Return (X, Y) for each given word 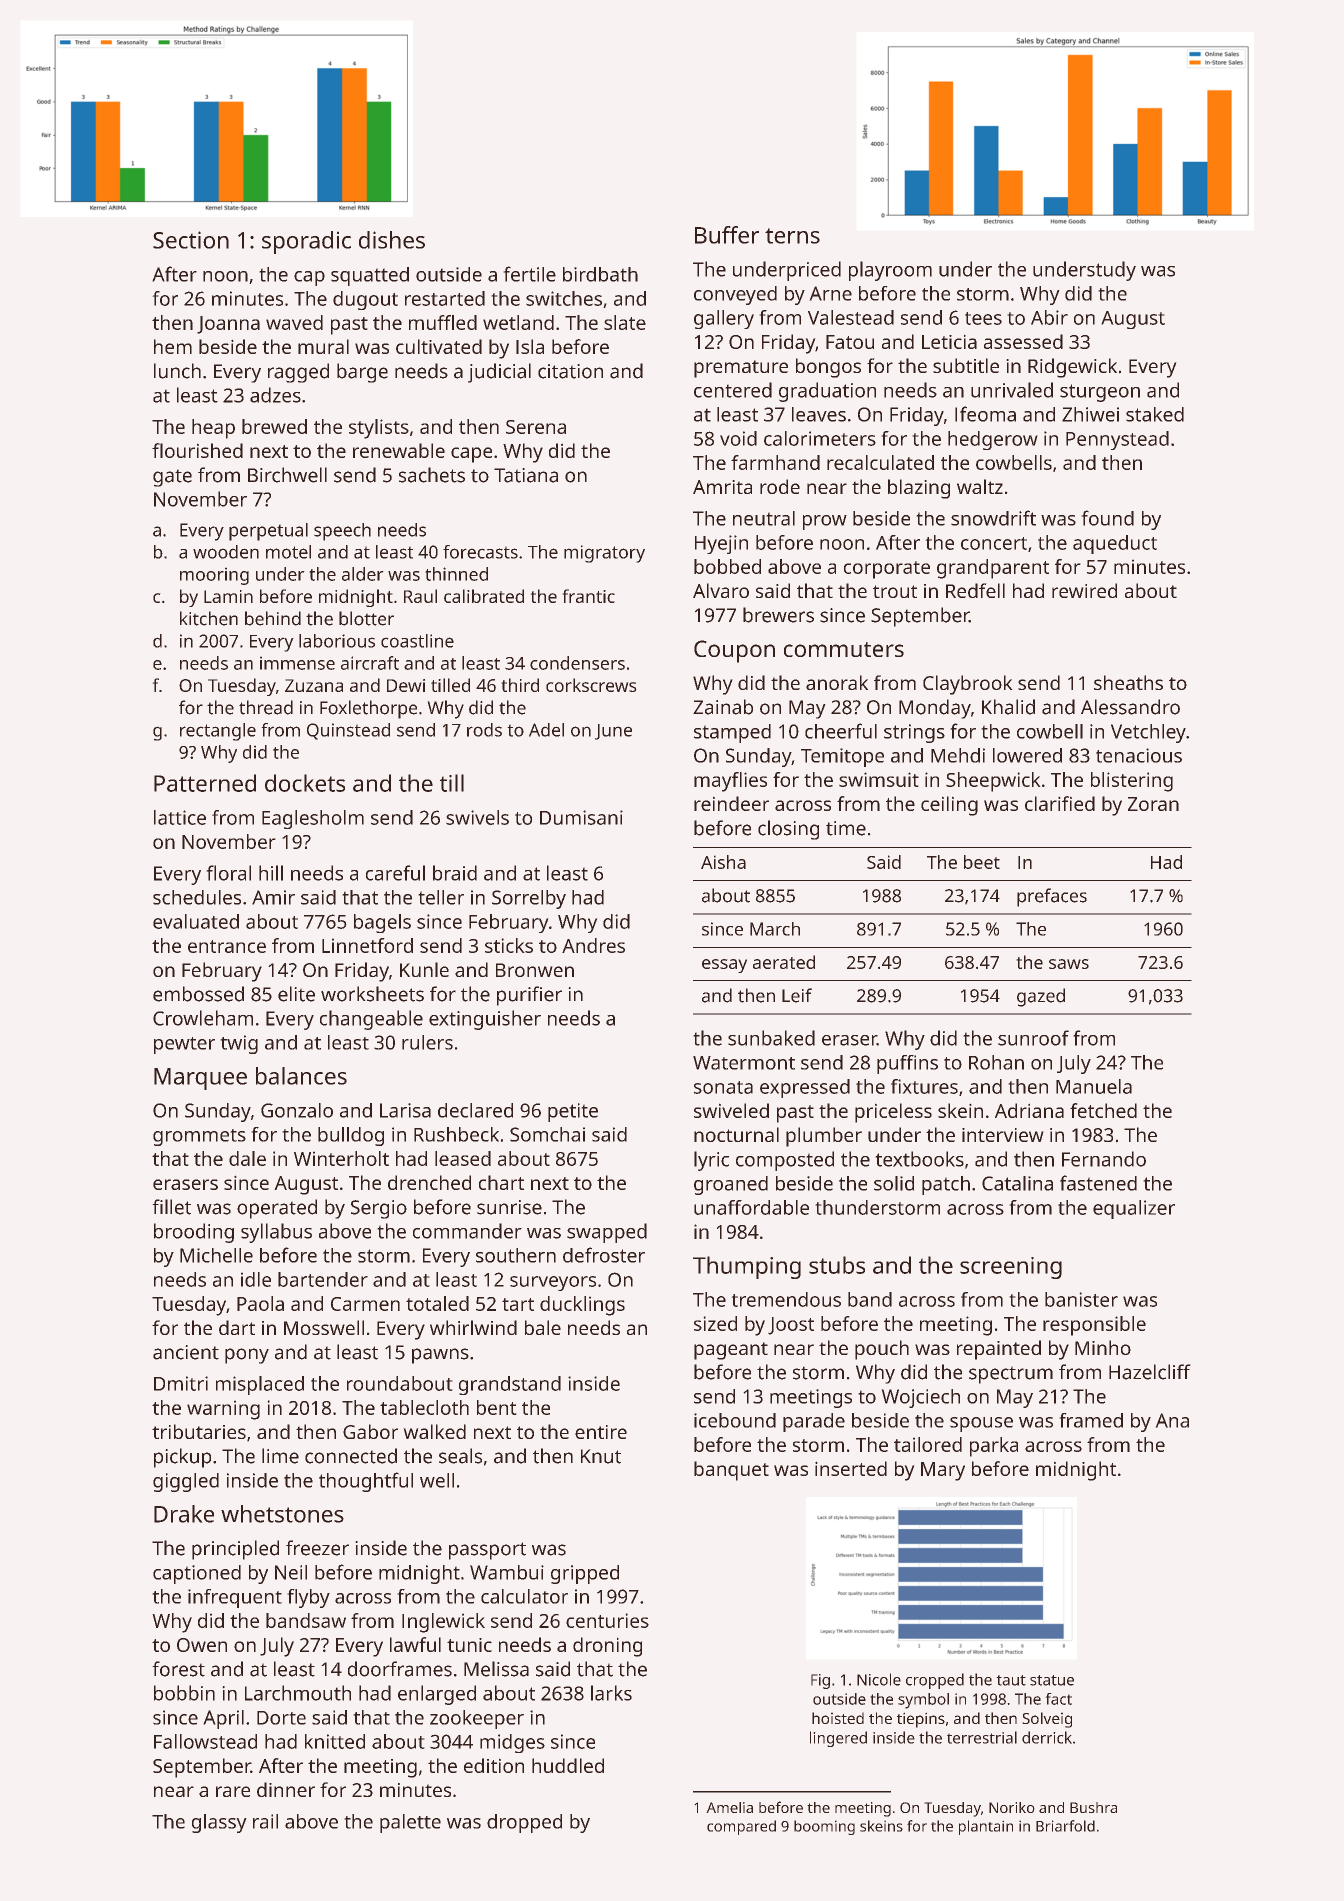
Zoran (1153, 804)
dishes (392, 240)
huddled (568, 1765)
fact (1059, 1699)
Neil (291, 1572)
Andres (593, 945)
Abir (1049, 317)
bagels (382, 923)
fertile (530, 274)
